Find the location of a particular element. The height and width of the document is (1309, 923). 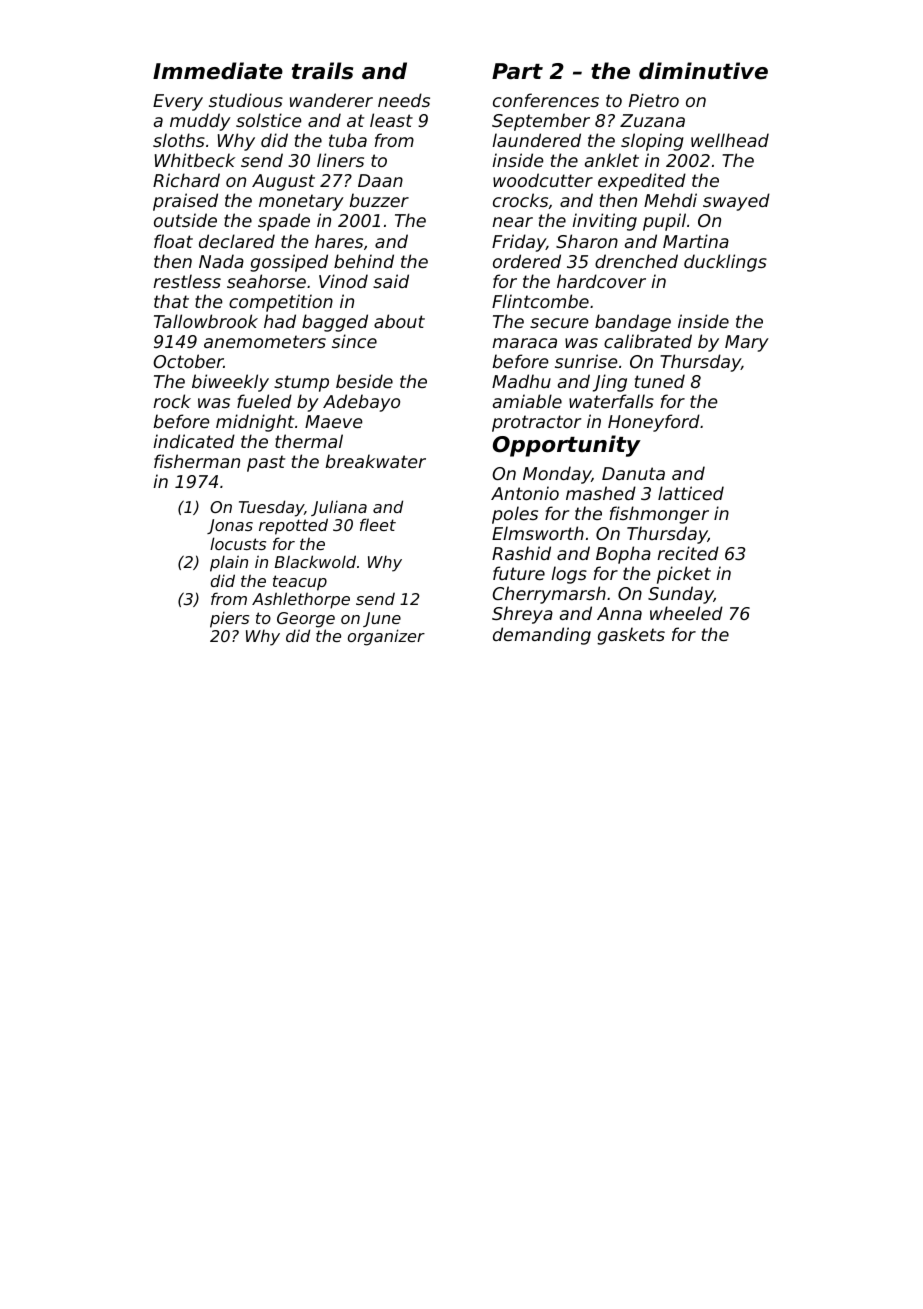

diminutive is located at coordinates (703, 71).
